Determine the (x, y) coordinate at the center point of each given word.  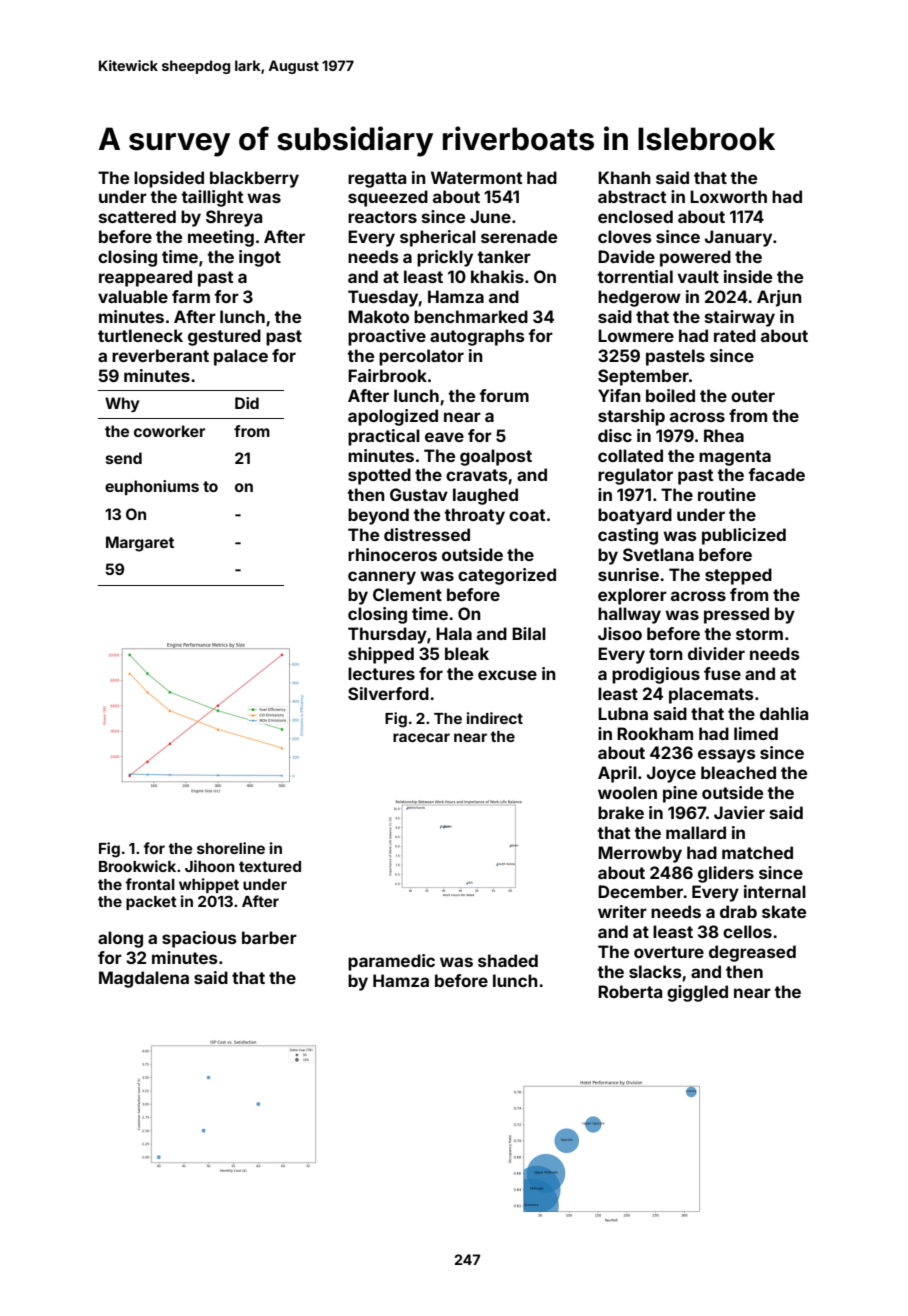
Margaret (140, 544)
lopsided (169, 179)
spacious (199, 939)
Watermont (476, 177)
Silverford (388, 693)
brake (621, 812)
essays (727, 756)
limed (756, 733)
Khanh (624, 177)
